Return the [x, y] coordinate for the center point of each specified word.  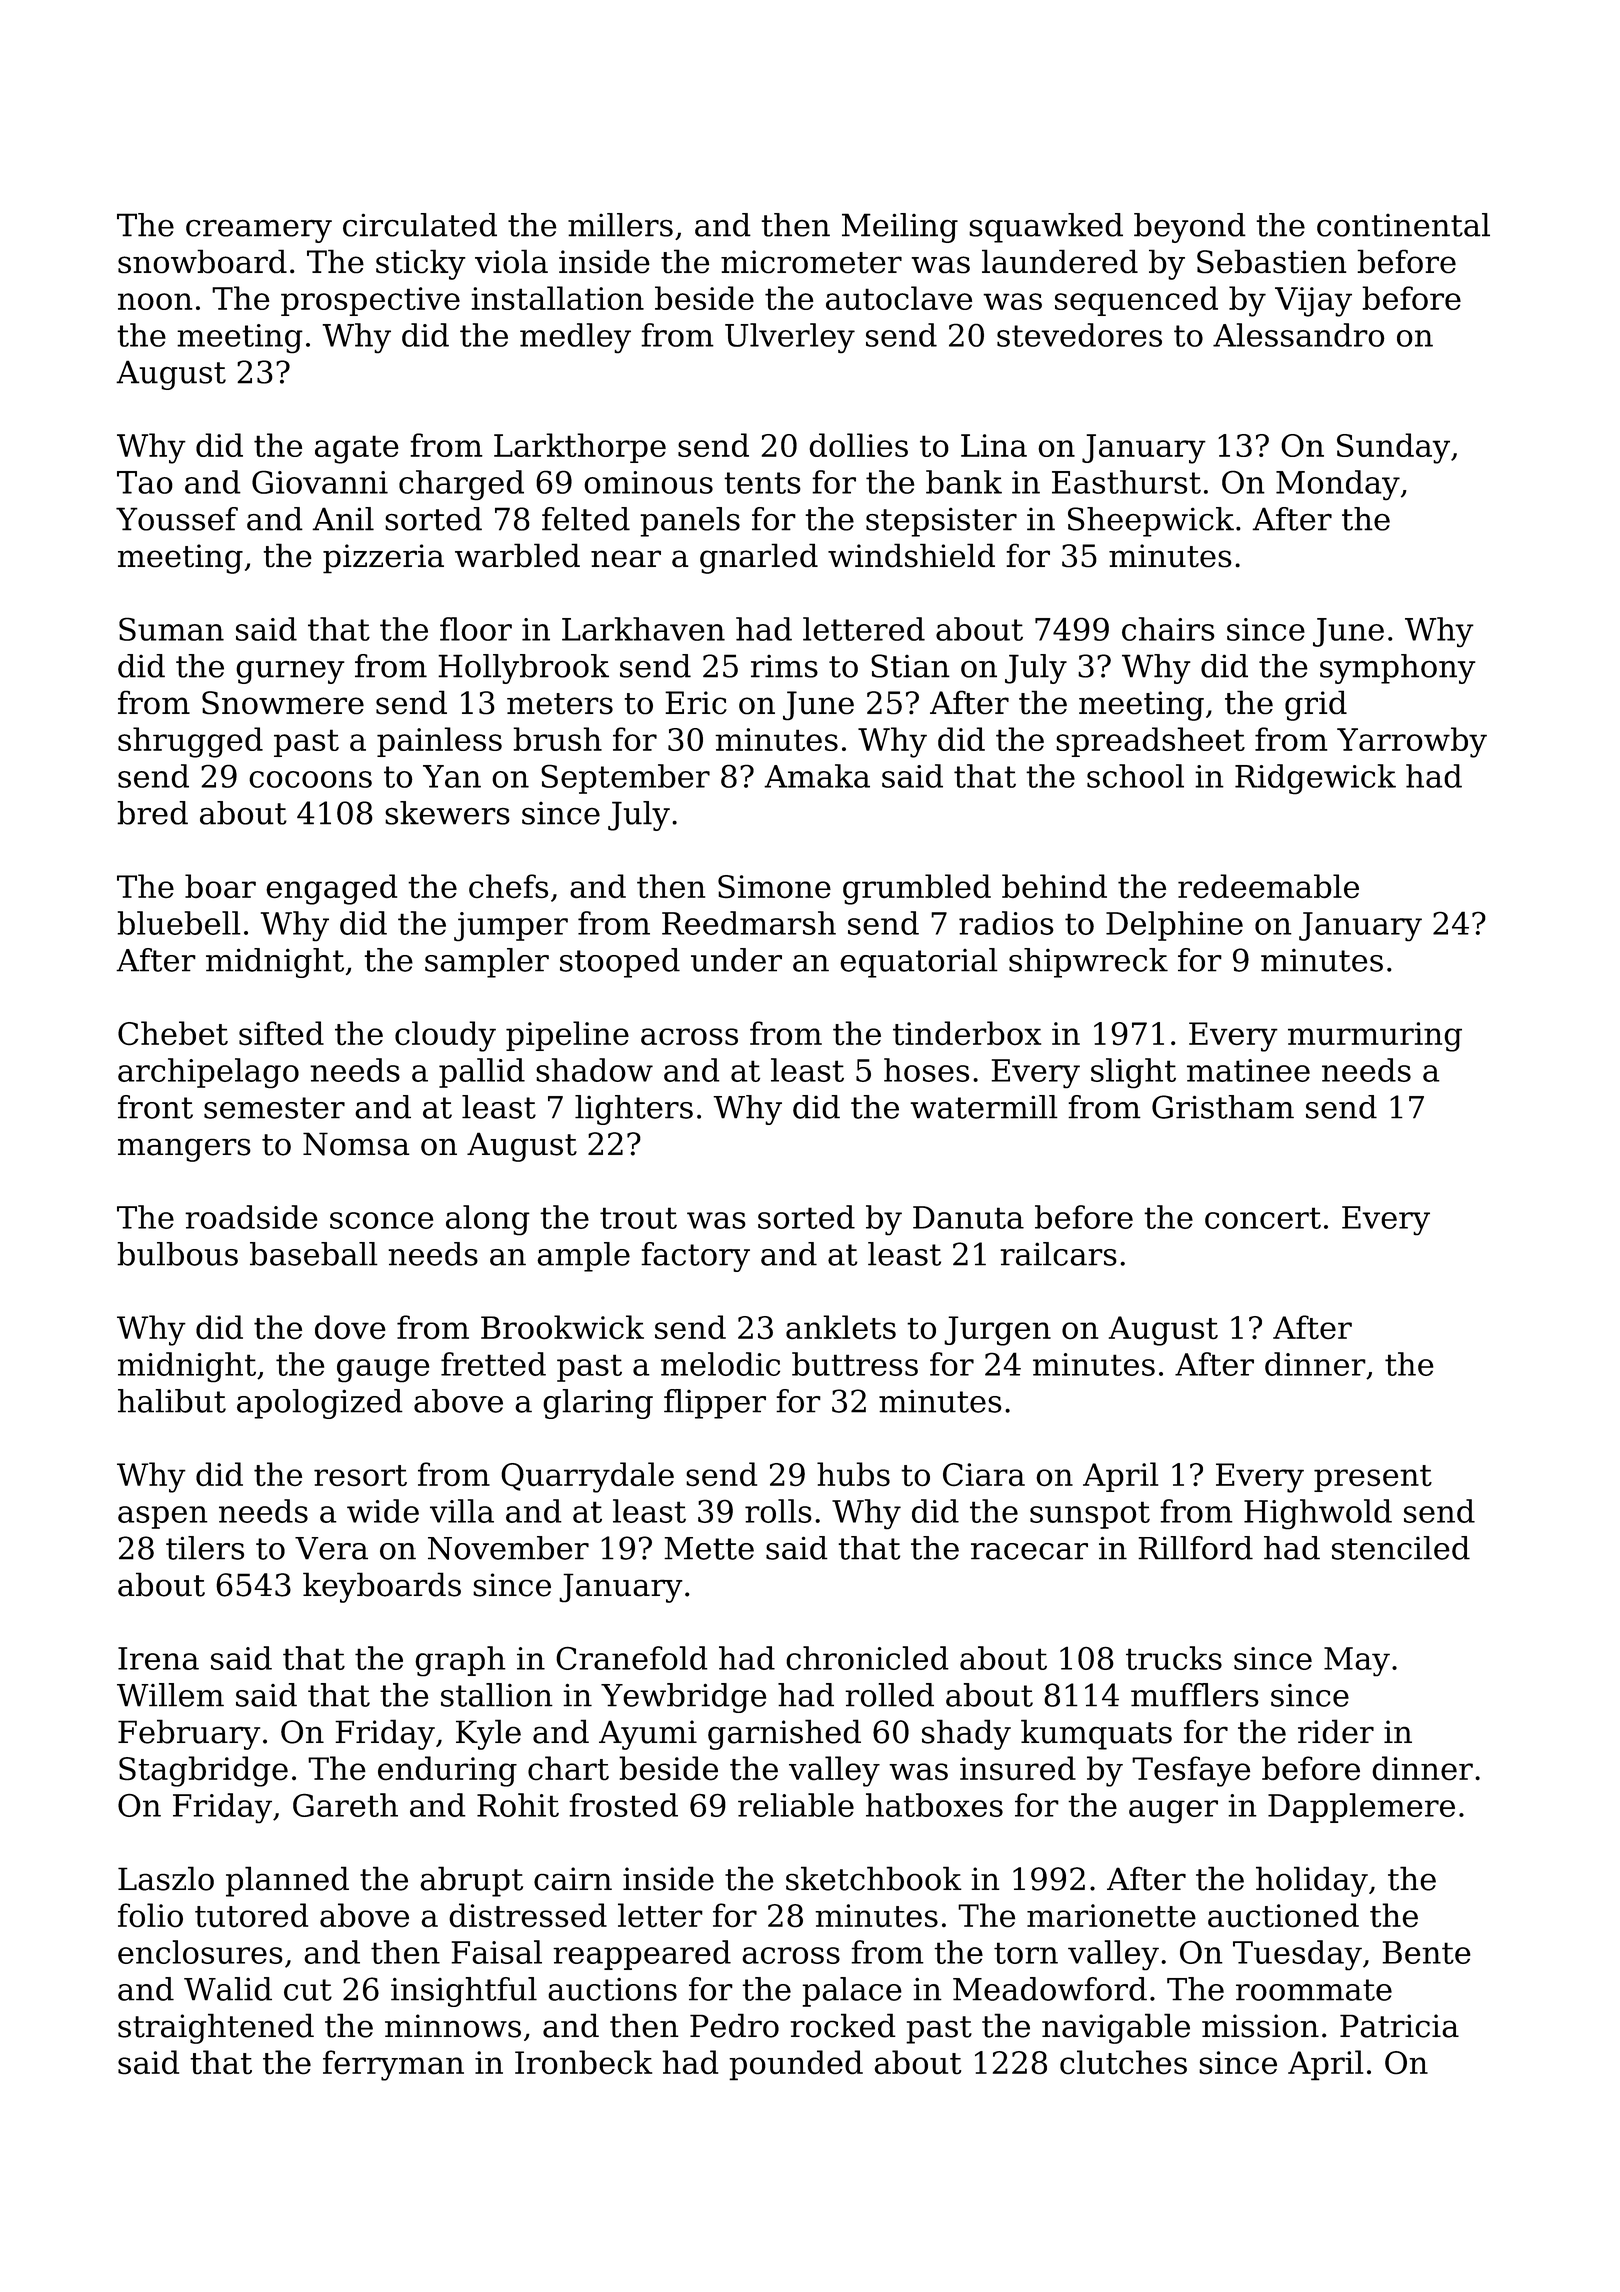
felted [586, 519]
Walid [228, 1989]
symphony [1398, 669]
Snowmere [283, 703]
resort [360, 1475]
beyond [1190, 228]
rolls [778, 1511]
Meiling [900, 228]
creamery [259, 231]
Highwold [1318, 1514]
